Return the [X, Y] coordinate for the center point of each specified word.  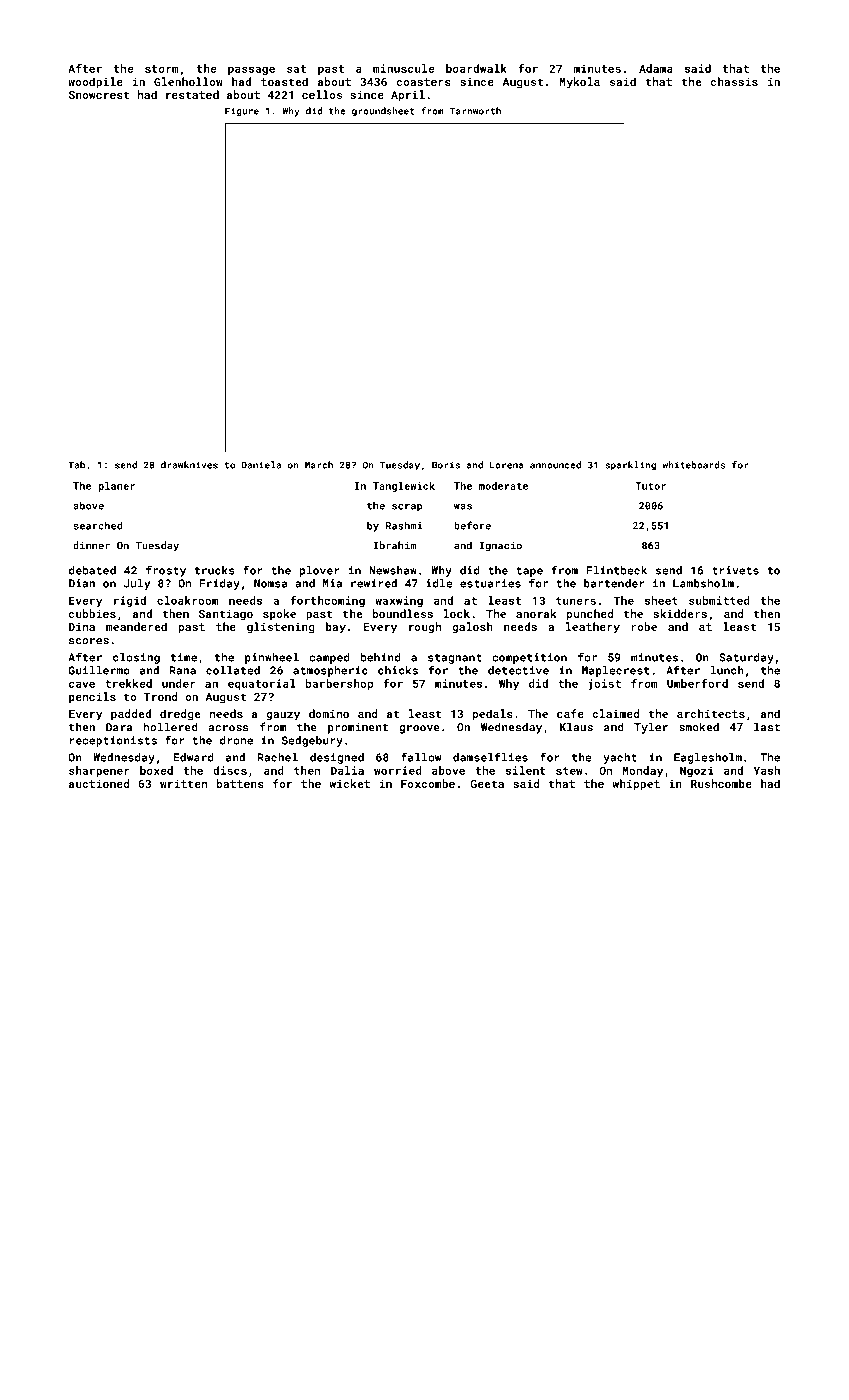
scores [89, 641]
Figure [242, 112]
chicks [398, 670]
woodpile [95, 83]
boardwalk [476, 68]
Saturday [746, 658]
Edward [194, 757]
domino [329, 713]
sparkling [630, 466]
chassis [734, 81]
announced [555, 465]
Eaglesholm [708, 758]
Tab [76, 465]
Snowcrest [99, 95]
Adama [656, 68]
